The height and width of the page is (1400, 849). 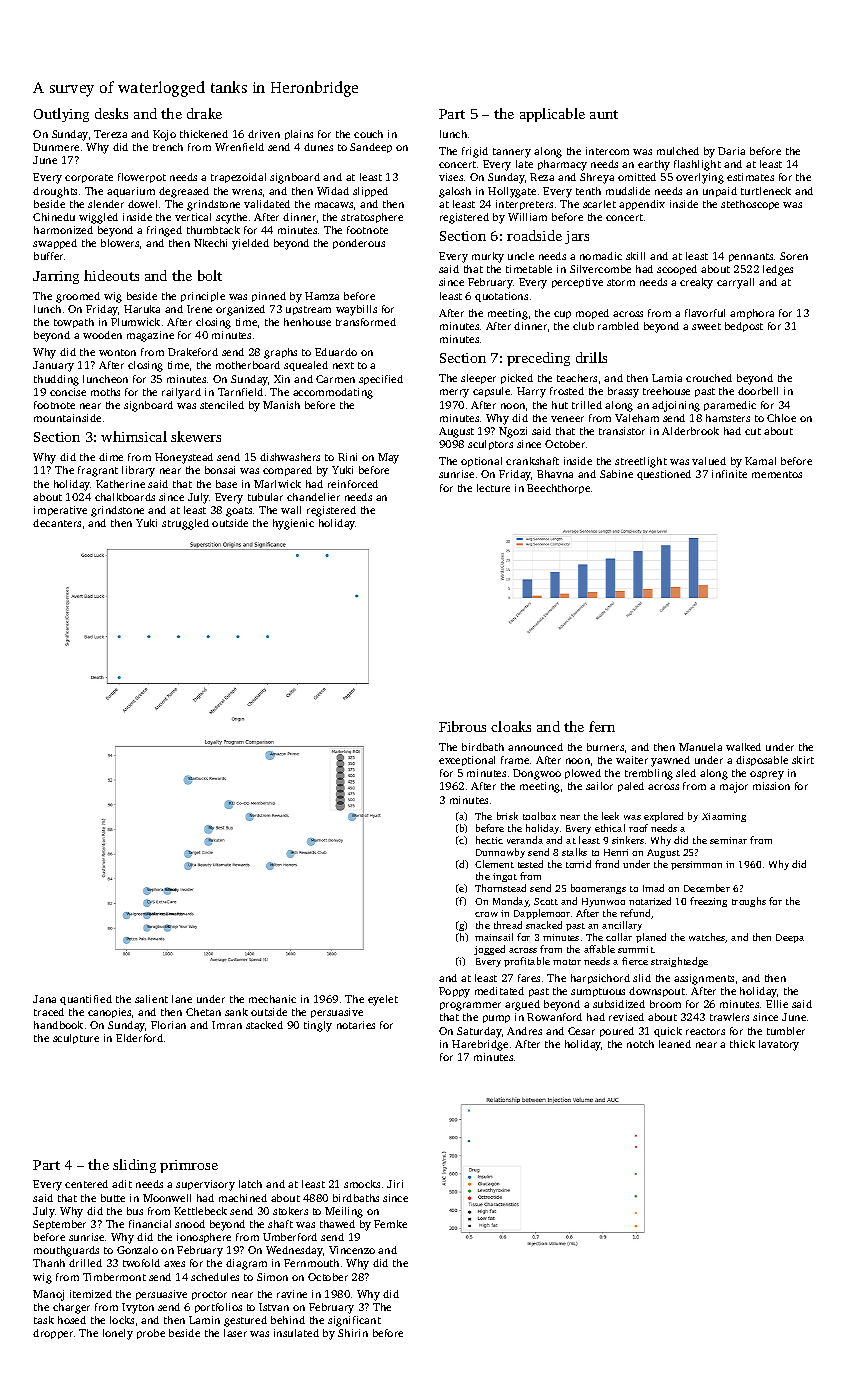 What do you see at coordinates (86, 1000) in the page?
I see `quantified` at bounding box center [86, 1000].
